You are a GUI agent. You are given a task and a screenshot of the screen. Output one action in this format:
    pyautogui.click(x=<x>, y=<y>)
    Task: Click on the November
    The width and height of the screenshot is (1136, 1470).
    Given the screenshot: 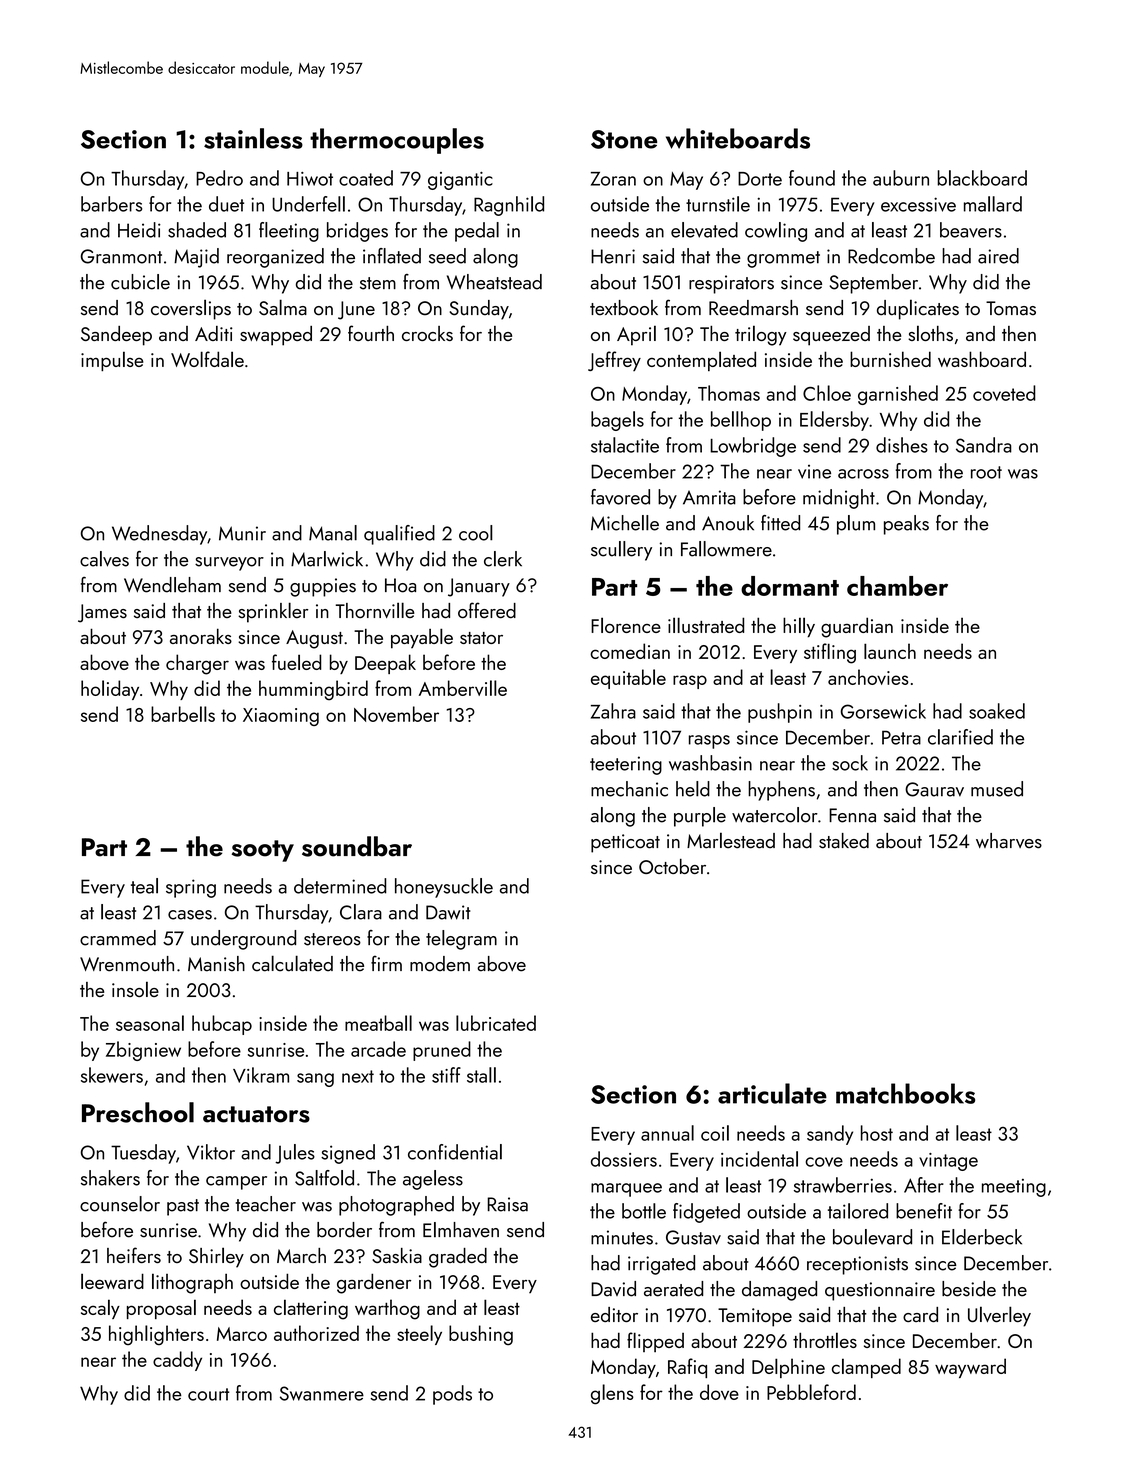 What is the action you would take?
    pyautogui.click(x=396, y=714)
